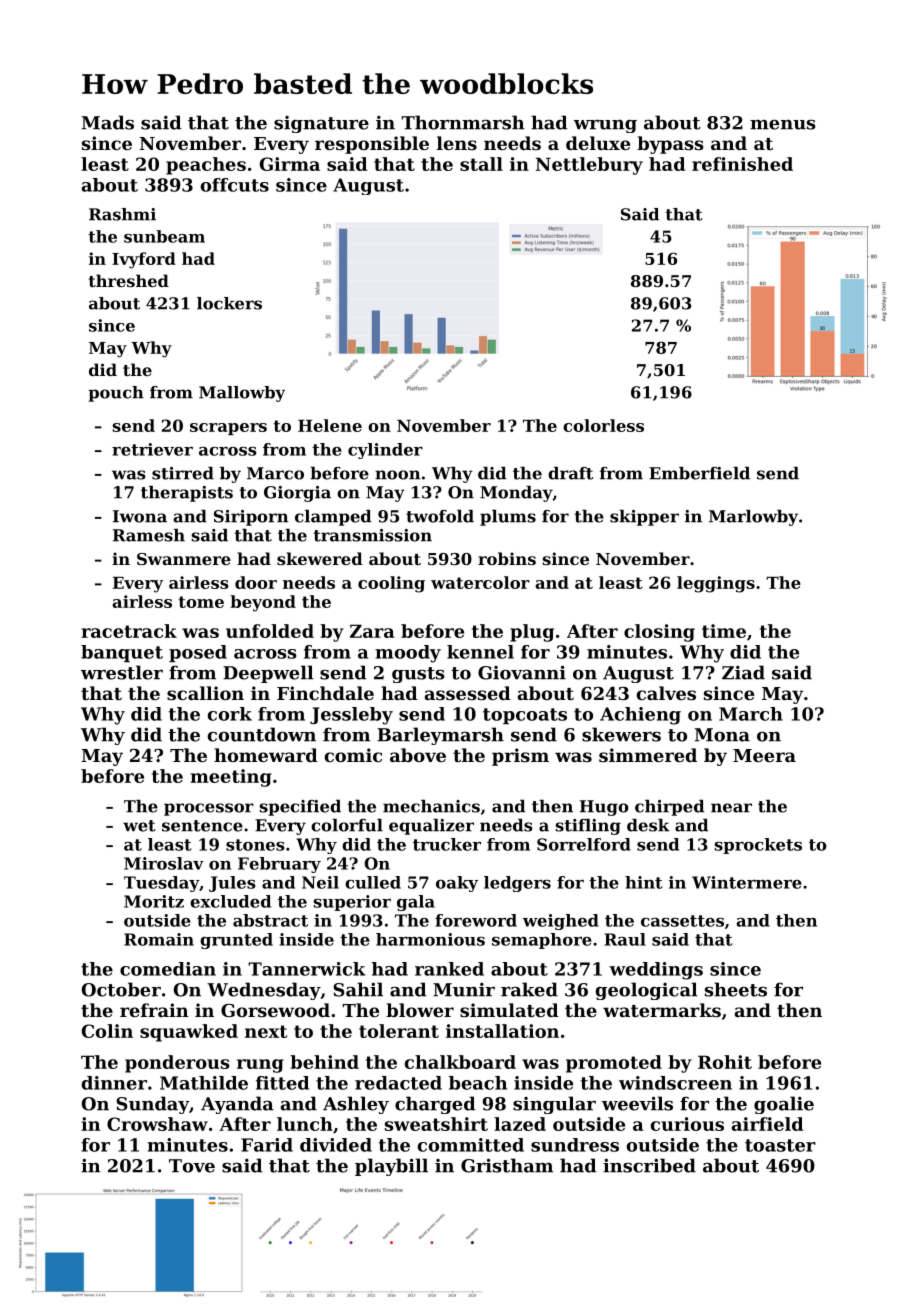 This document has height=1316, width=908. I want to click on skipper, so click(644, 518).
